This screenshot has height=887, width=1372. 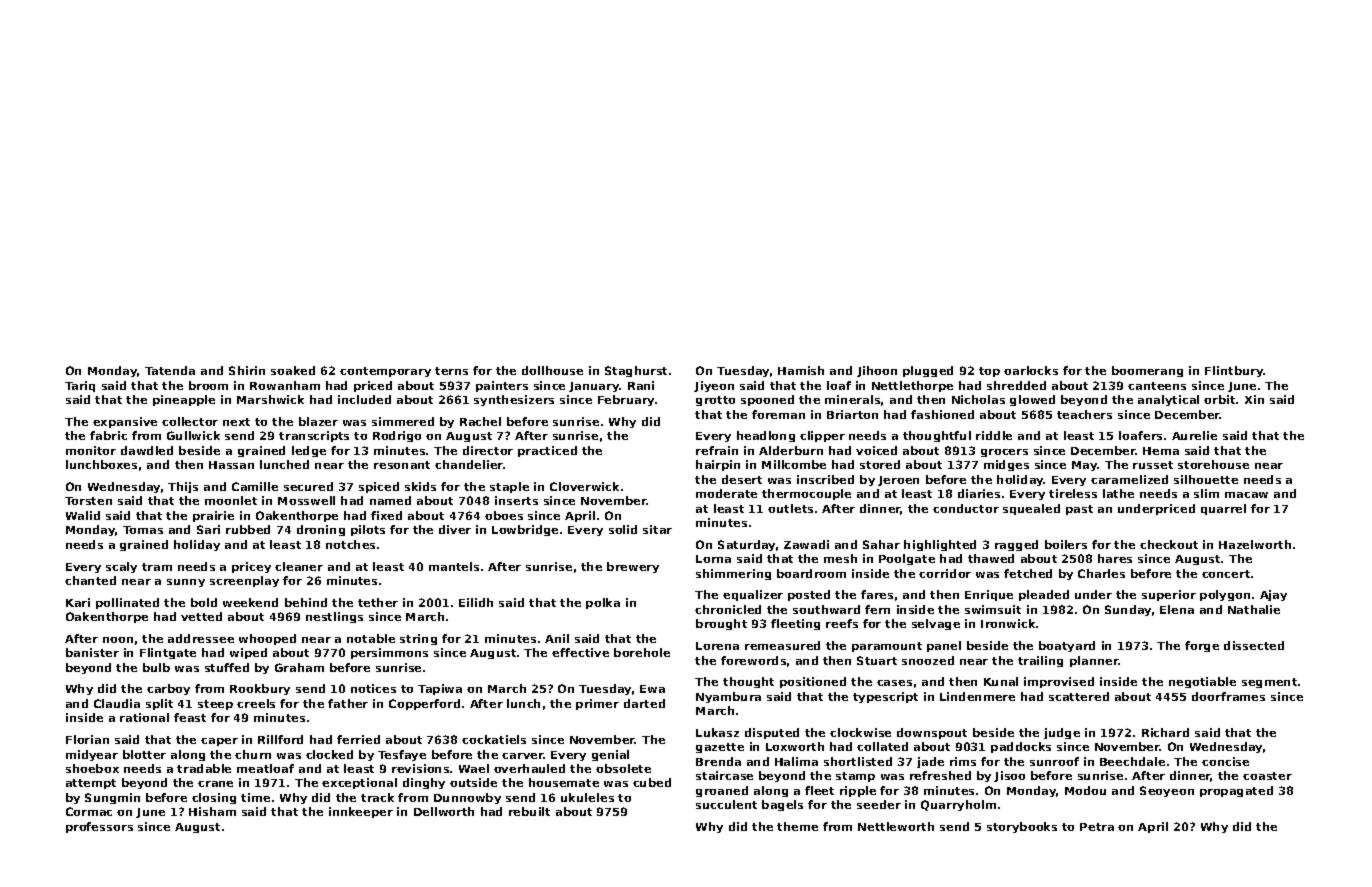 What do you see at coordinates (451, 371) in the screenshot?
I see `terns` at bounding box center [451, 371].
